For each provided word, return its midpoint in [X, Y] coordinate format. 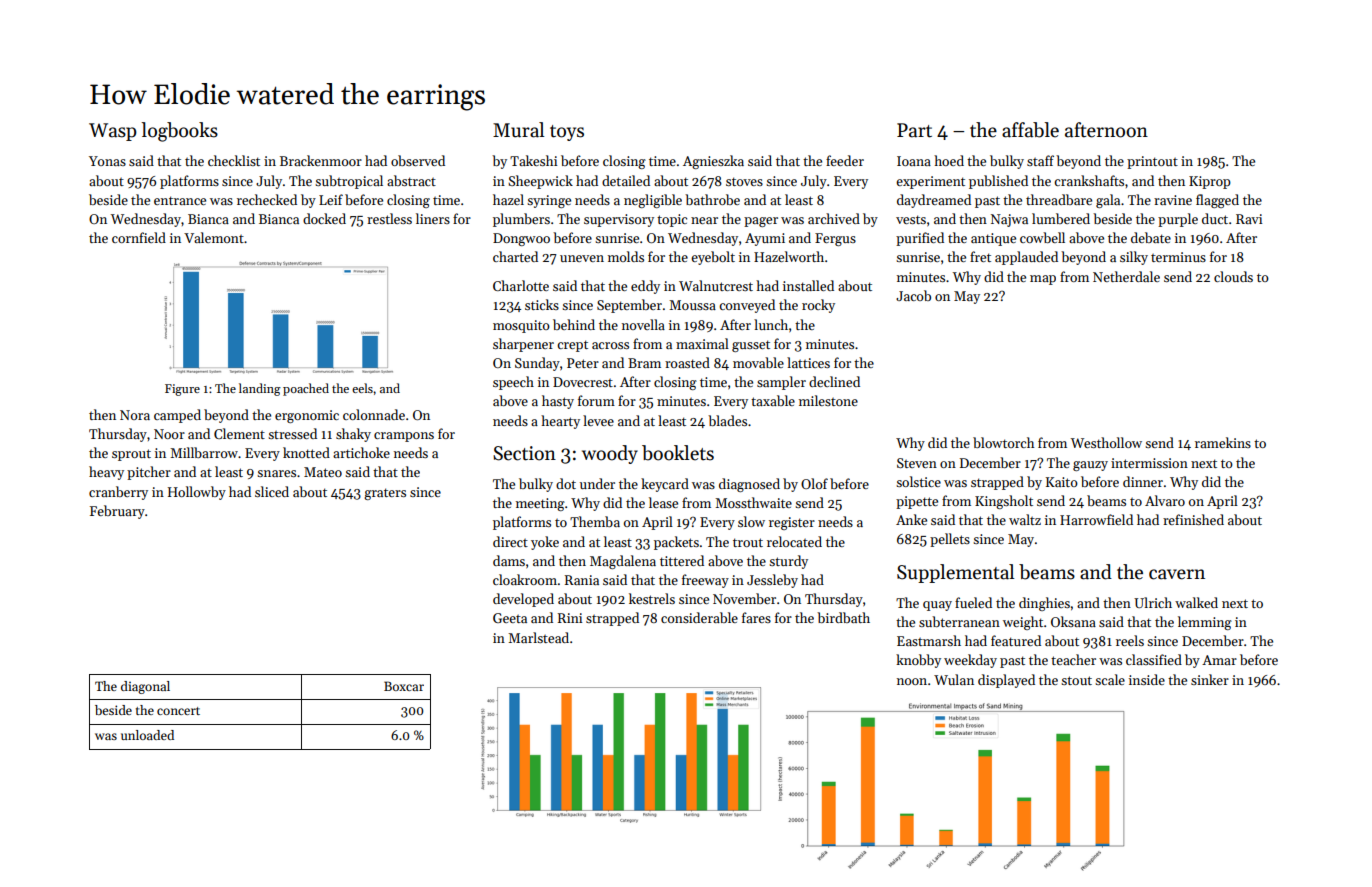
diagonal [145, 687]
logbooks [179, 132]
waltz [1025, 519]
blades [727, 420]
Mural [518, 130]
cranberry [118, 493]
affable [1030, 130]
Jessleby [772, 581]
